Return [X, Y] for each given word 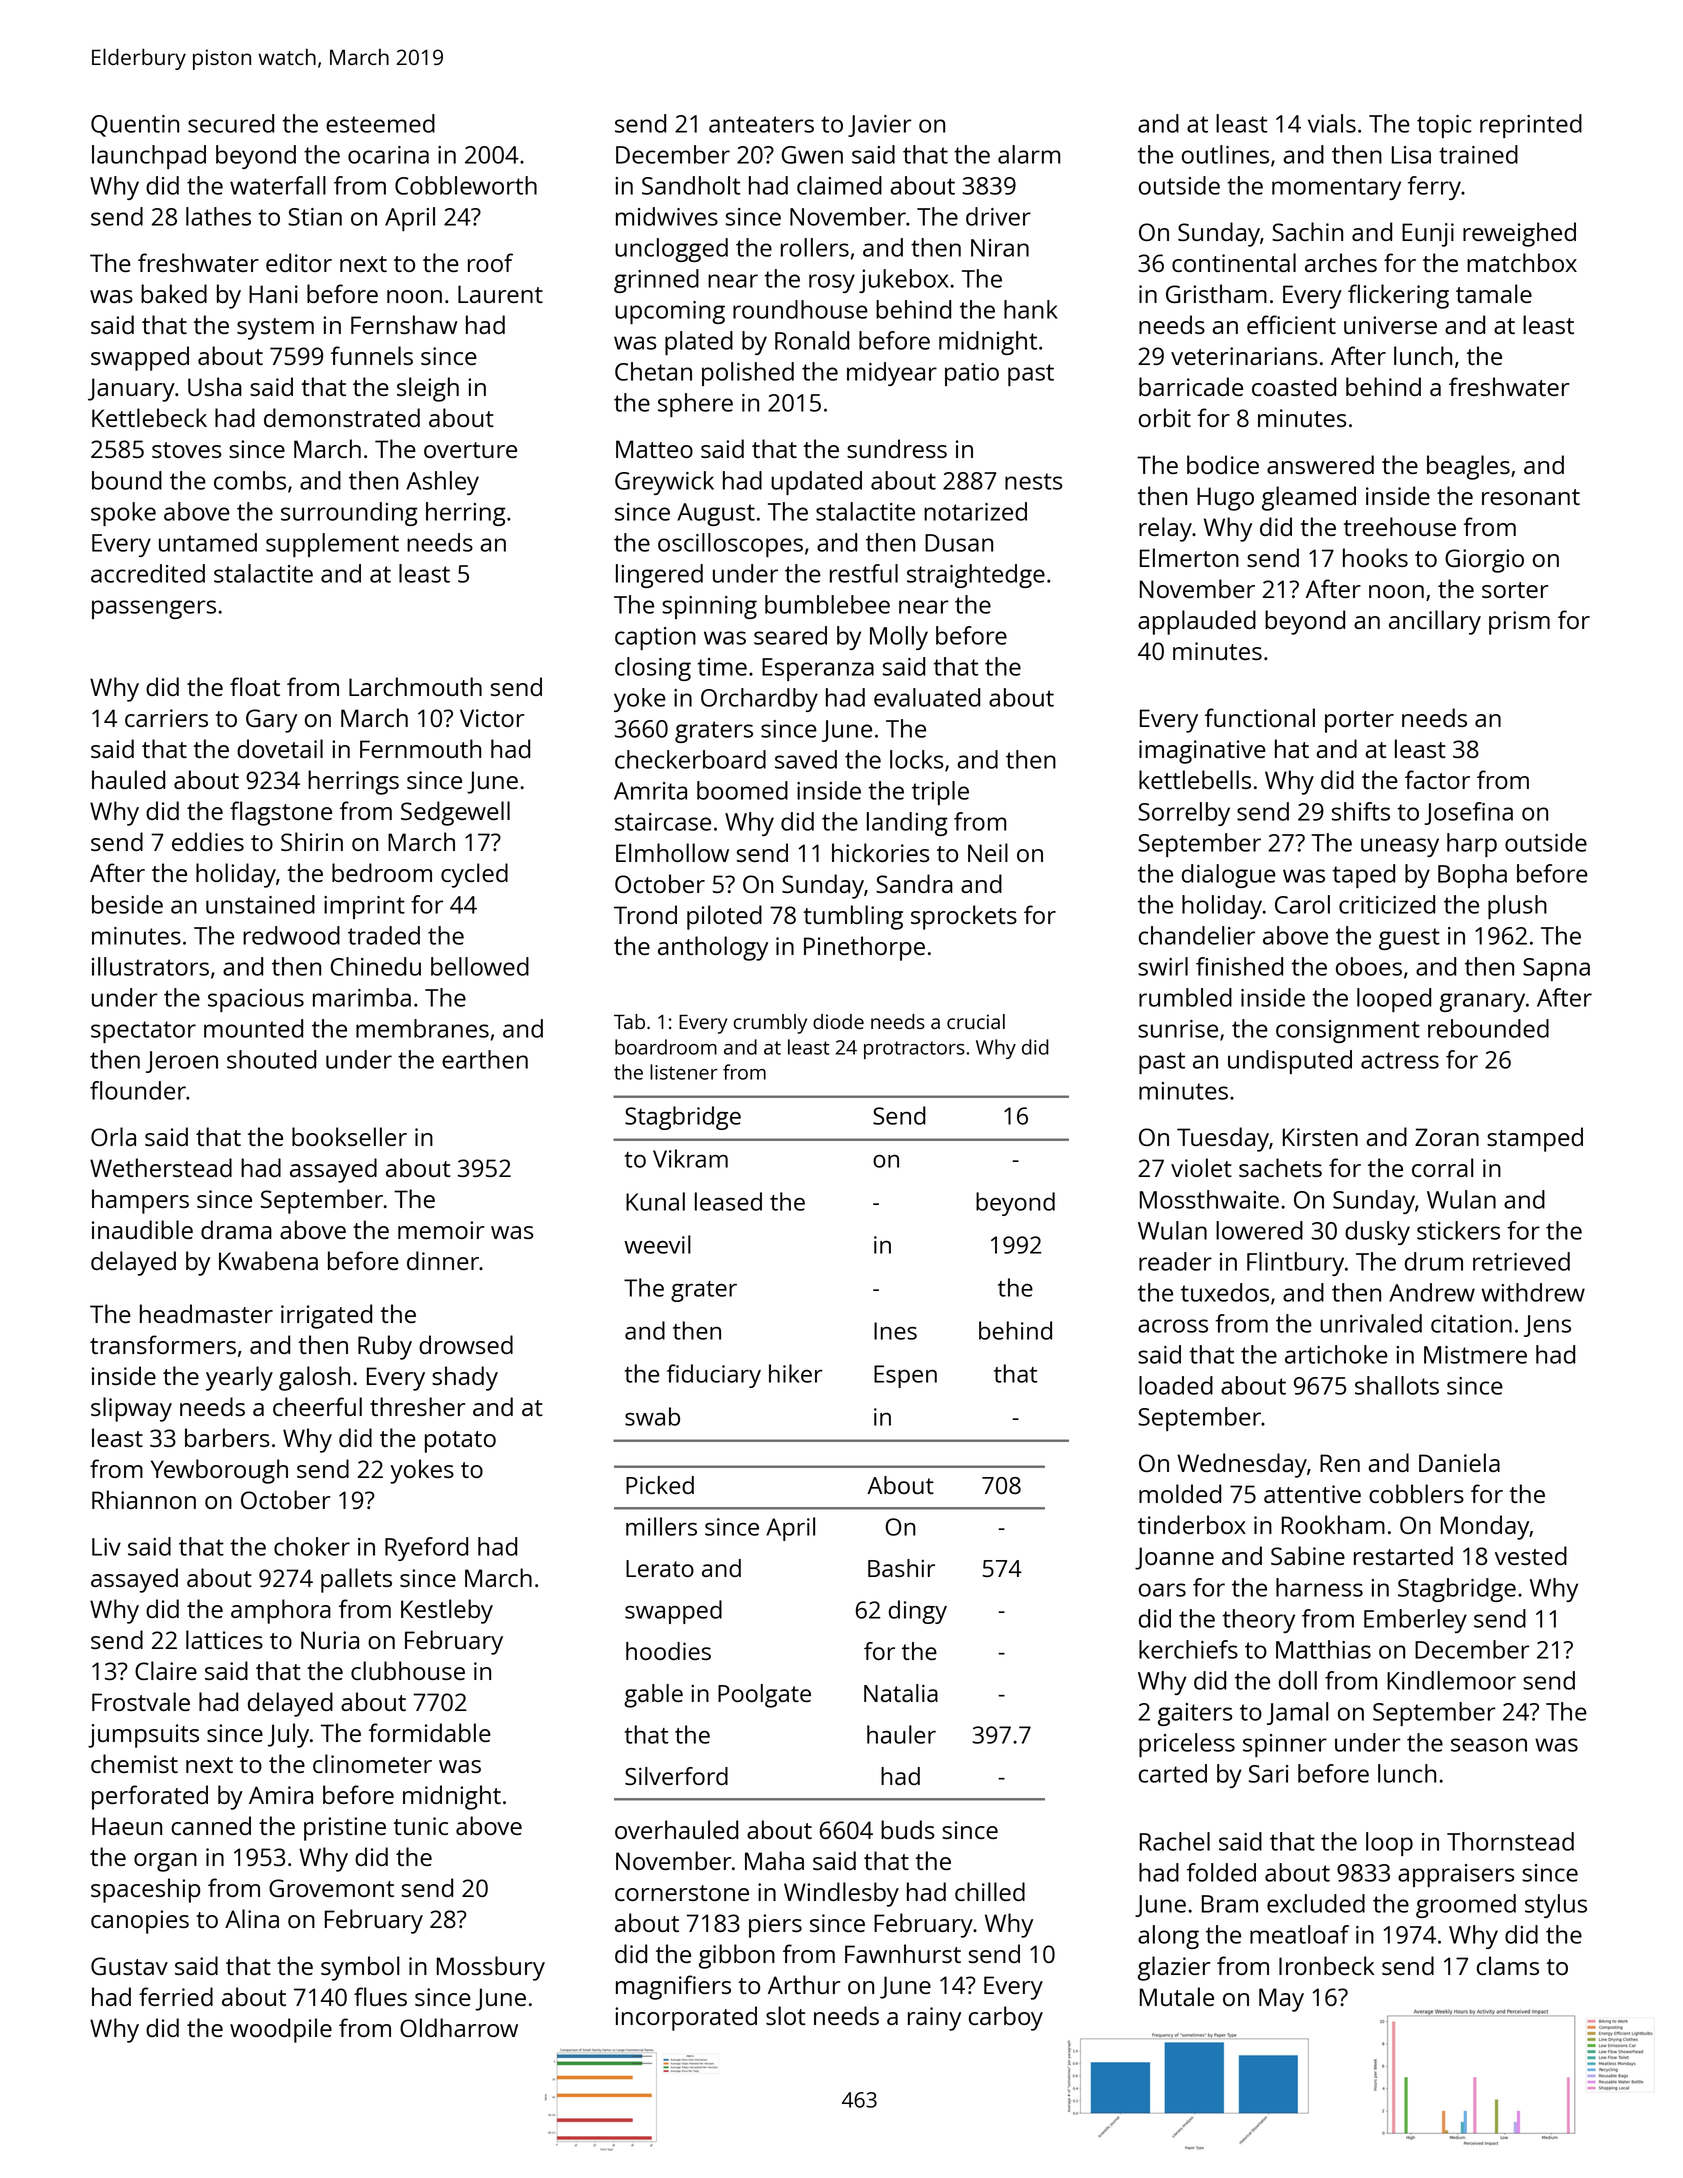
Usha [215, 386]
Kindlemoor [1451, 1680]
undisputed [1290, 1062]
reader [1175, 1261]
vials [1332, 123]
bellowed [480, 966]
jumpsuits [143, 1736]
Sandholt [691, 185]
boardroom [666, 1047]
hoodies [668, 1651]
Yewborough [219, 1471]
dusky [1377, 1233]
